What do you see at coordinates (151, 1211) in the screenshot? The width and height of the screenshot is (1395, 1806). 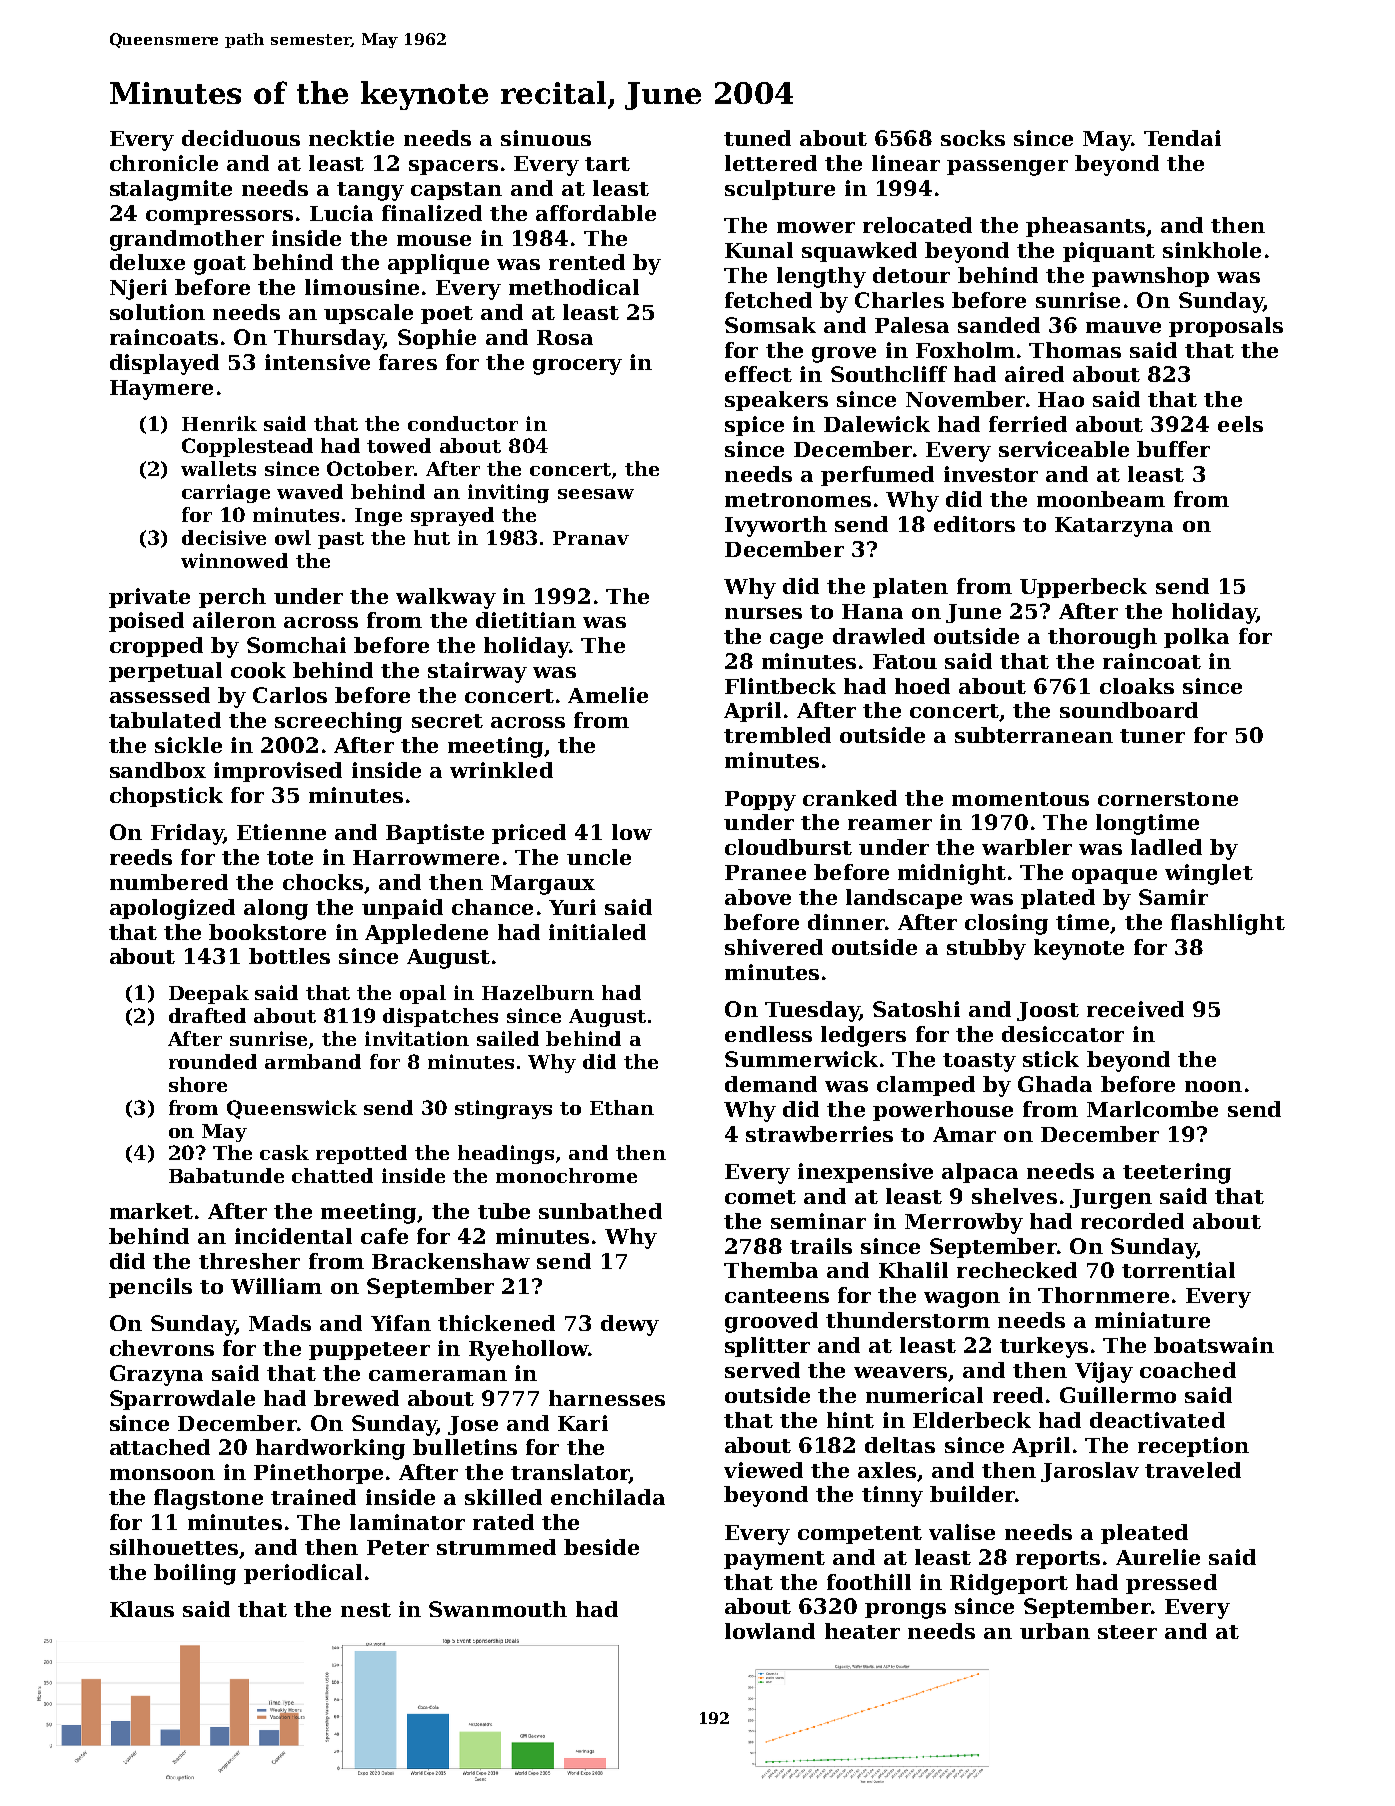 I see `market` at bounding box center [151, 1211].
